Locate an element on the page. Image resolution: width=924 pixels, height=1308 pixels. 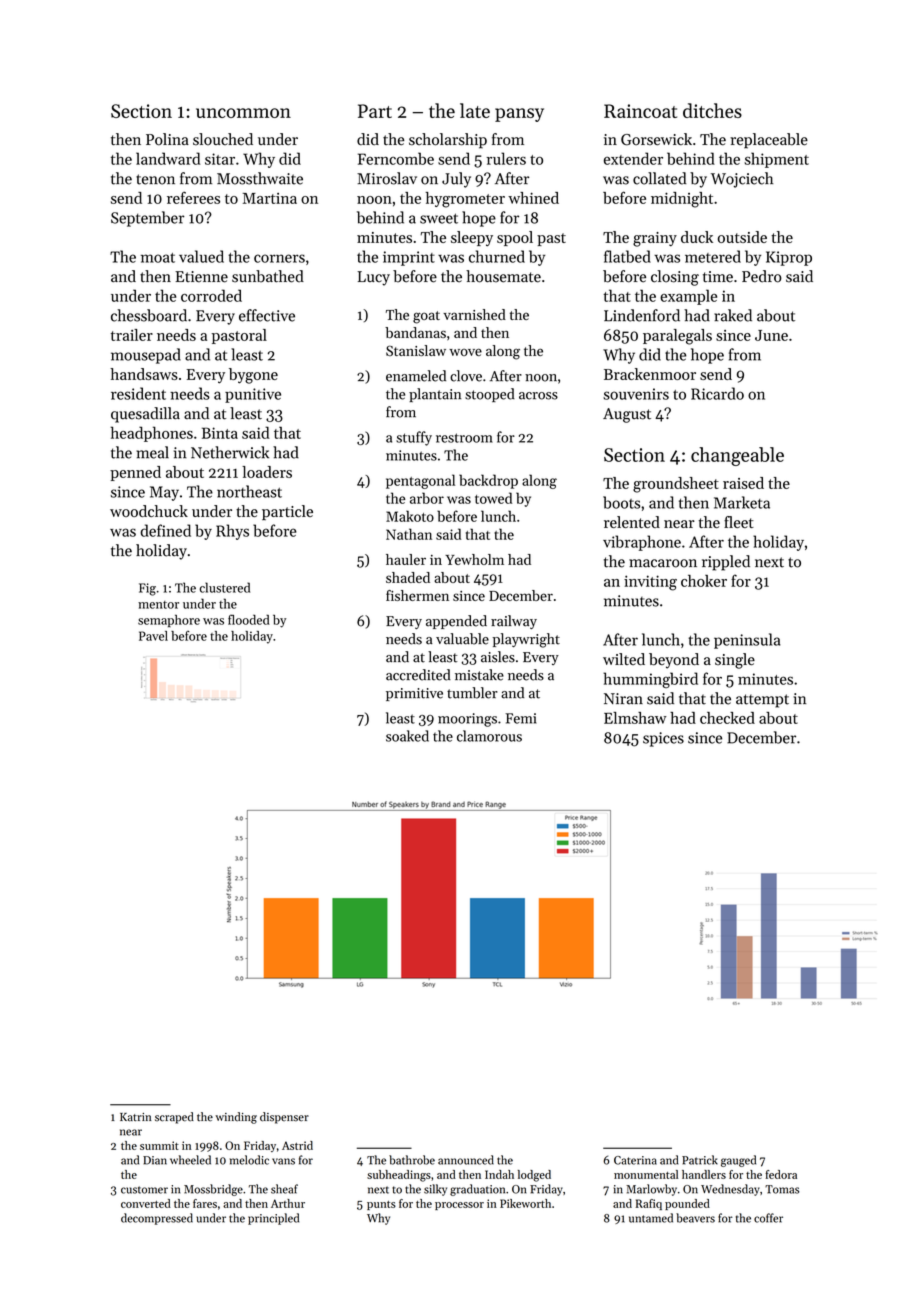
pansy is located at coordinates (519, 115).
